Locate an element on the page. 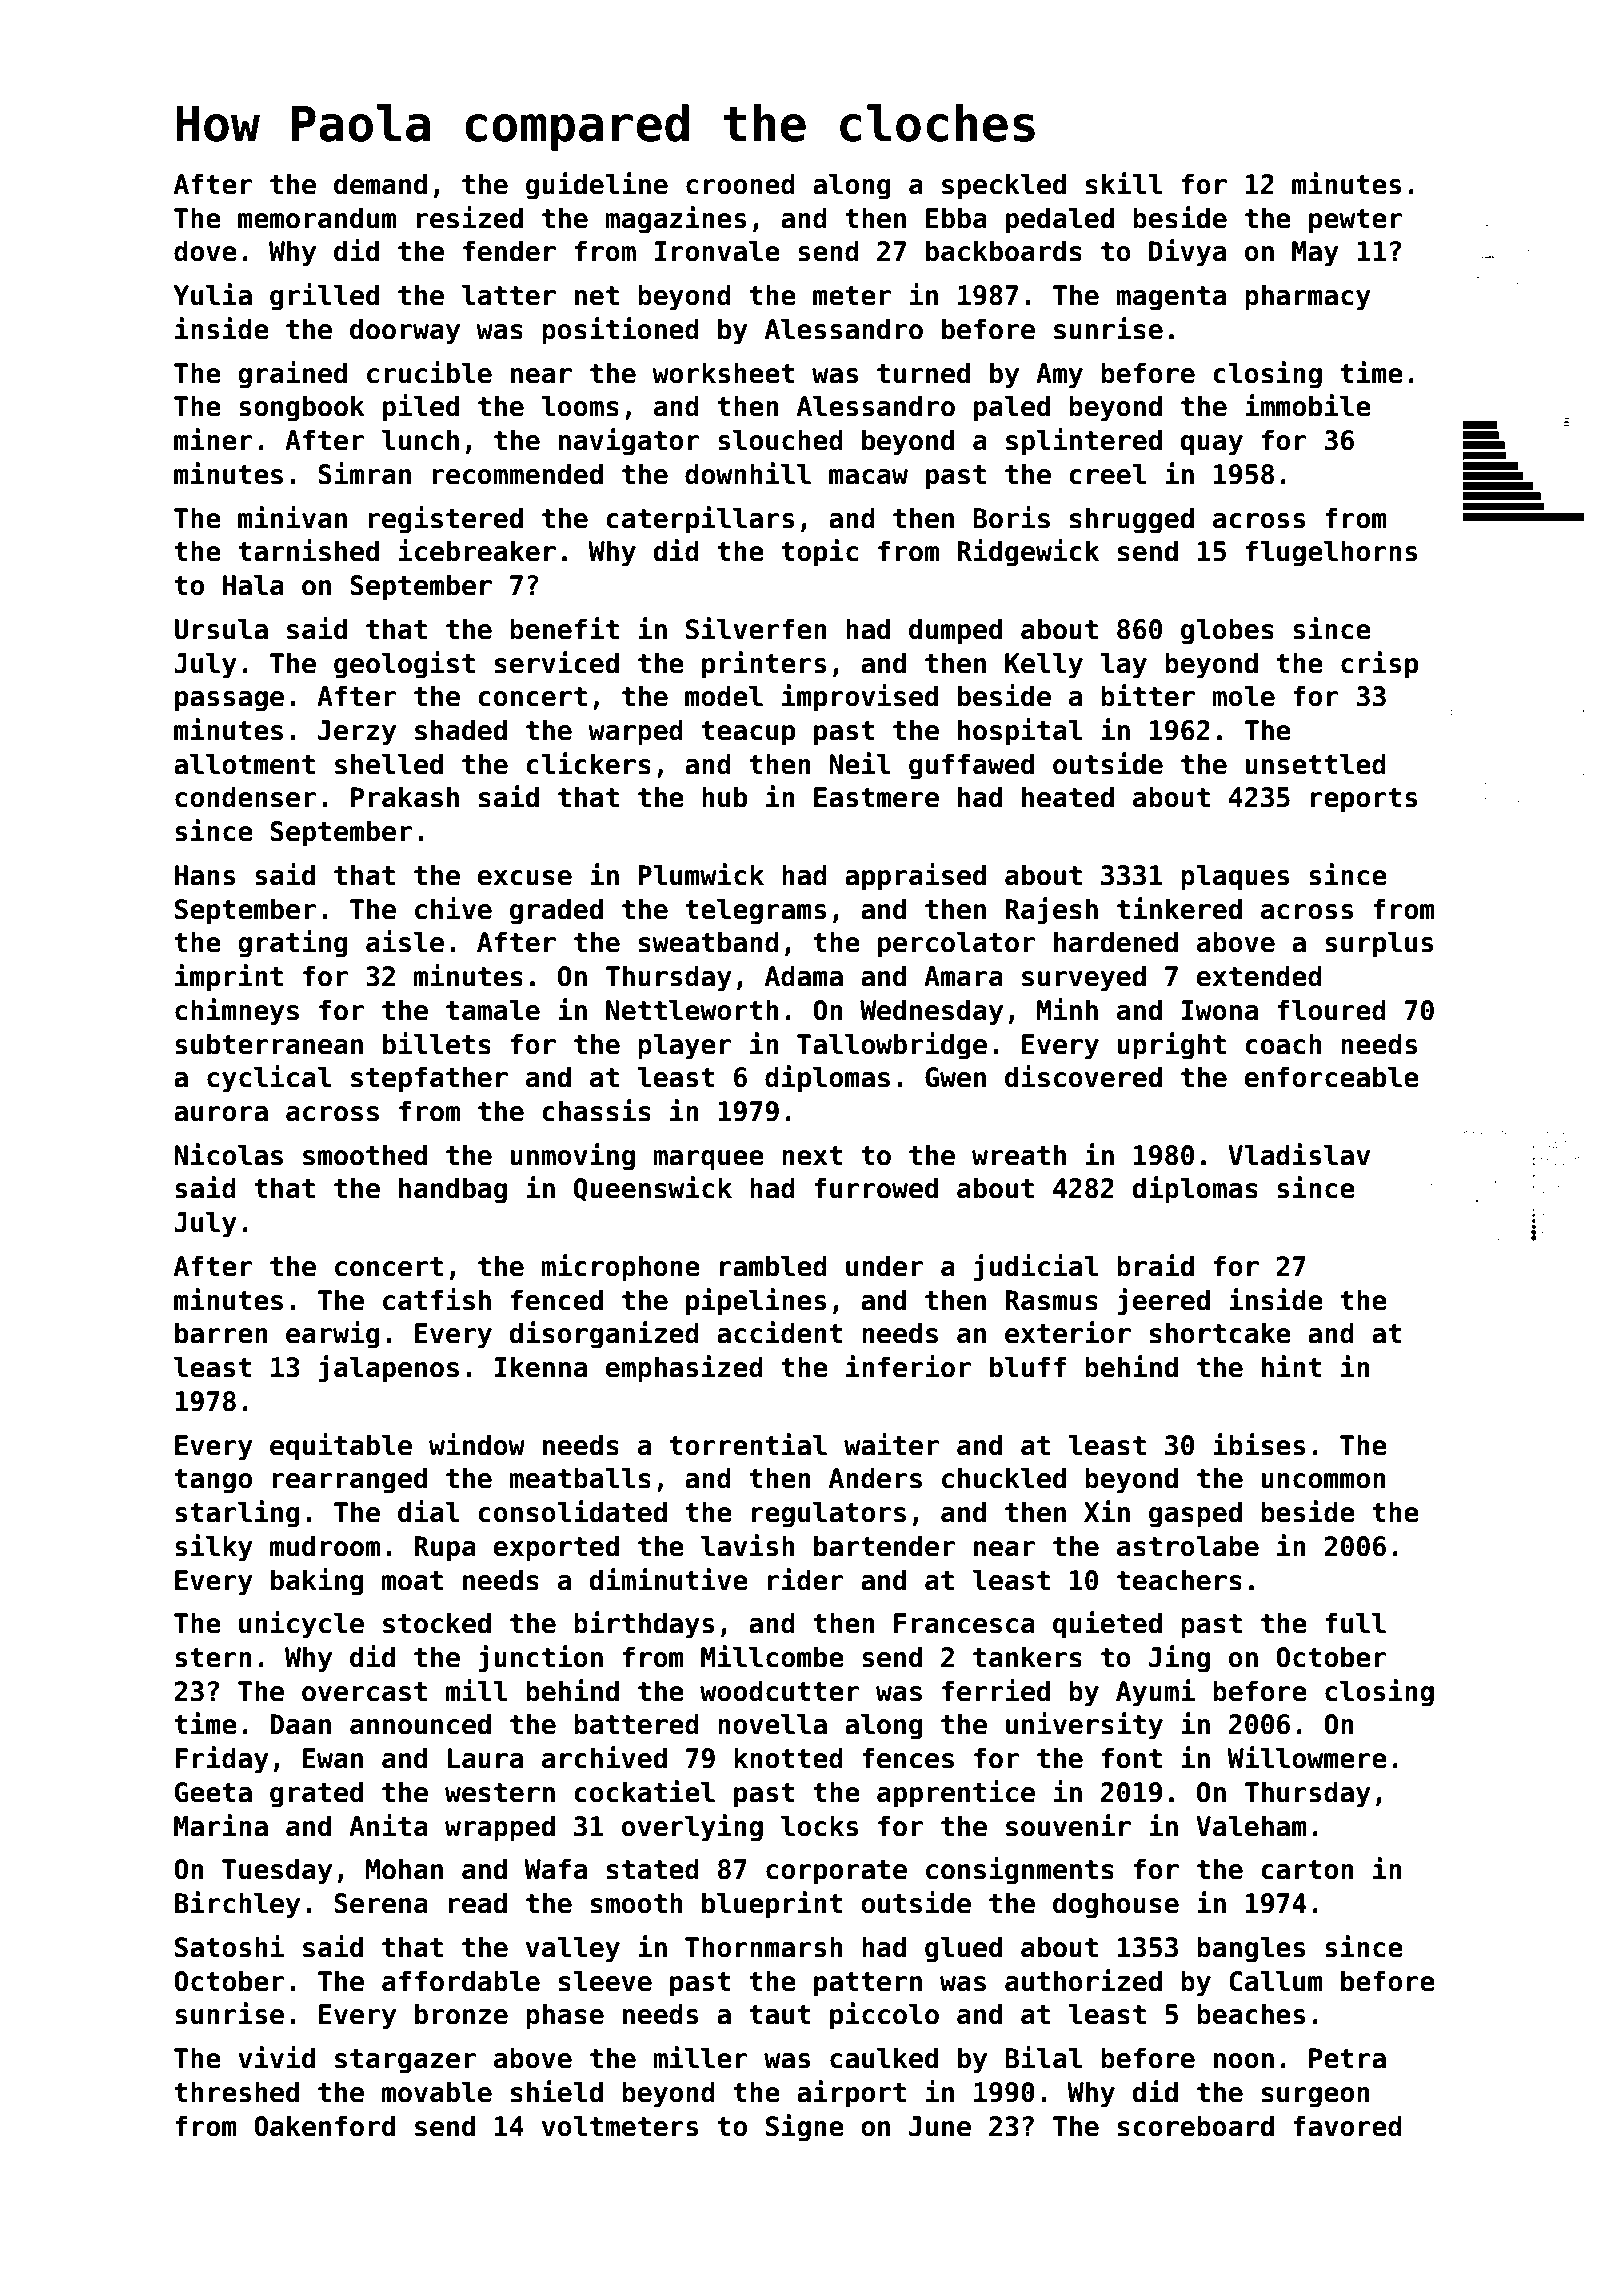  skill is located at coordinates (1124, 183).
